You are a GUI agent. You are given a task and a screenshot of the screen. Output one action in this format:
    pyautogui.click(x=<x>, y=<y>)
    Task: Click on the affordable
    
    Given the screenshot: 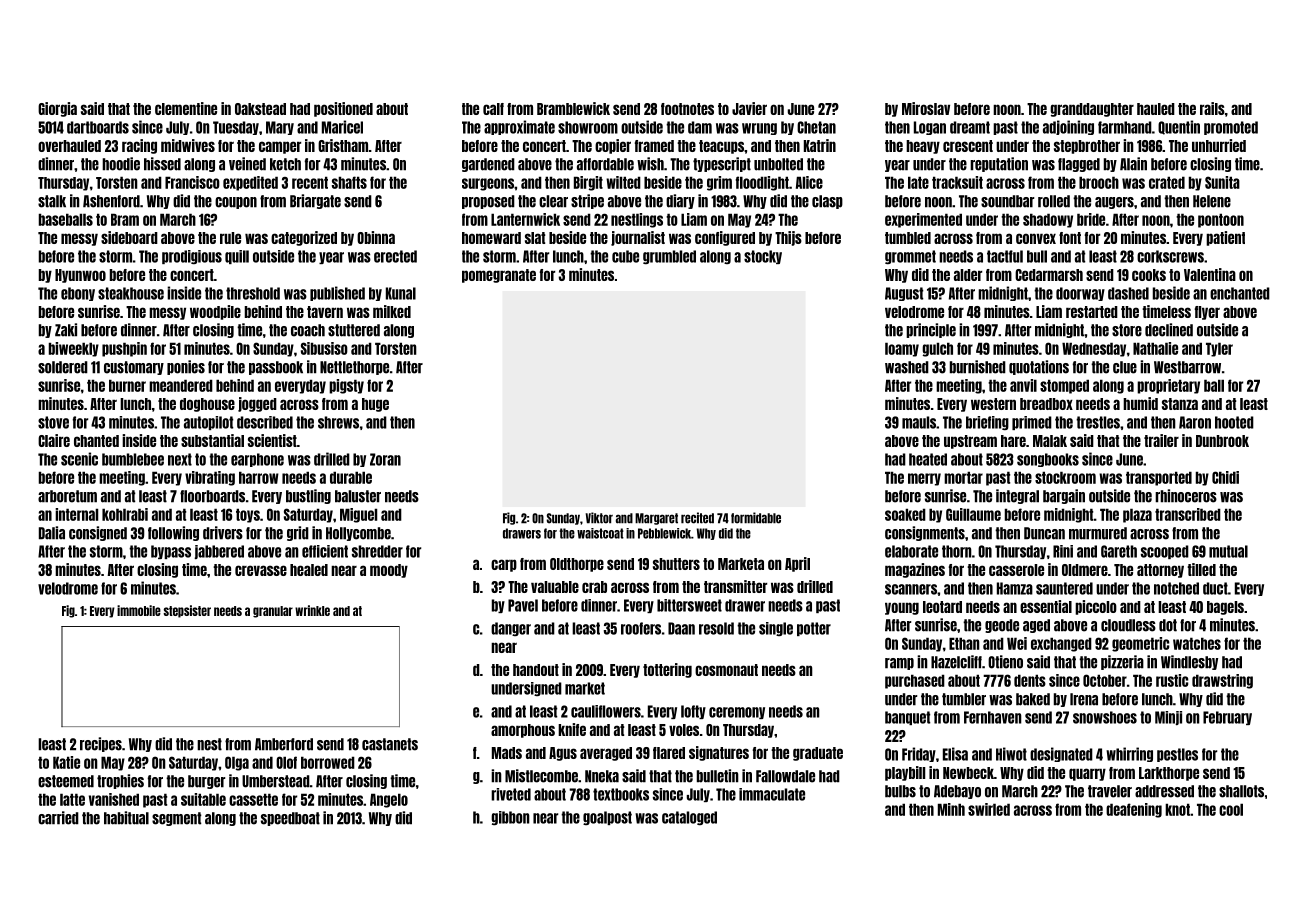 What is the action you would take?
    pyautogui.click(x=605, y=164)
